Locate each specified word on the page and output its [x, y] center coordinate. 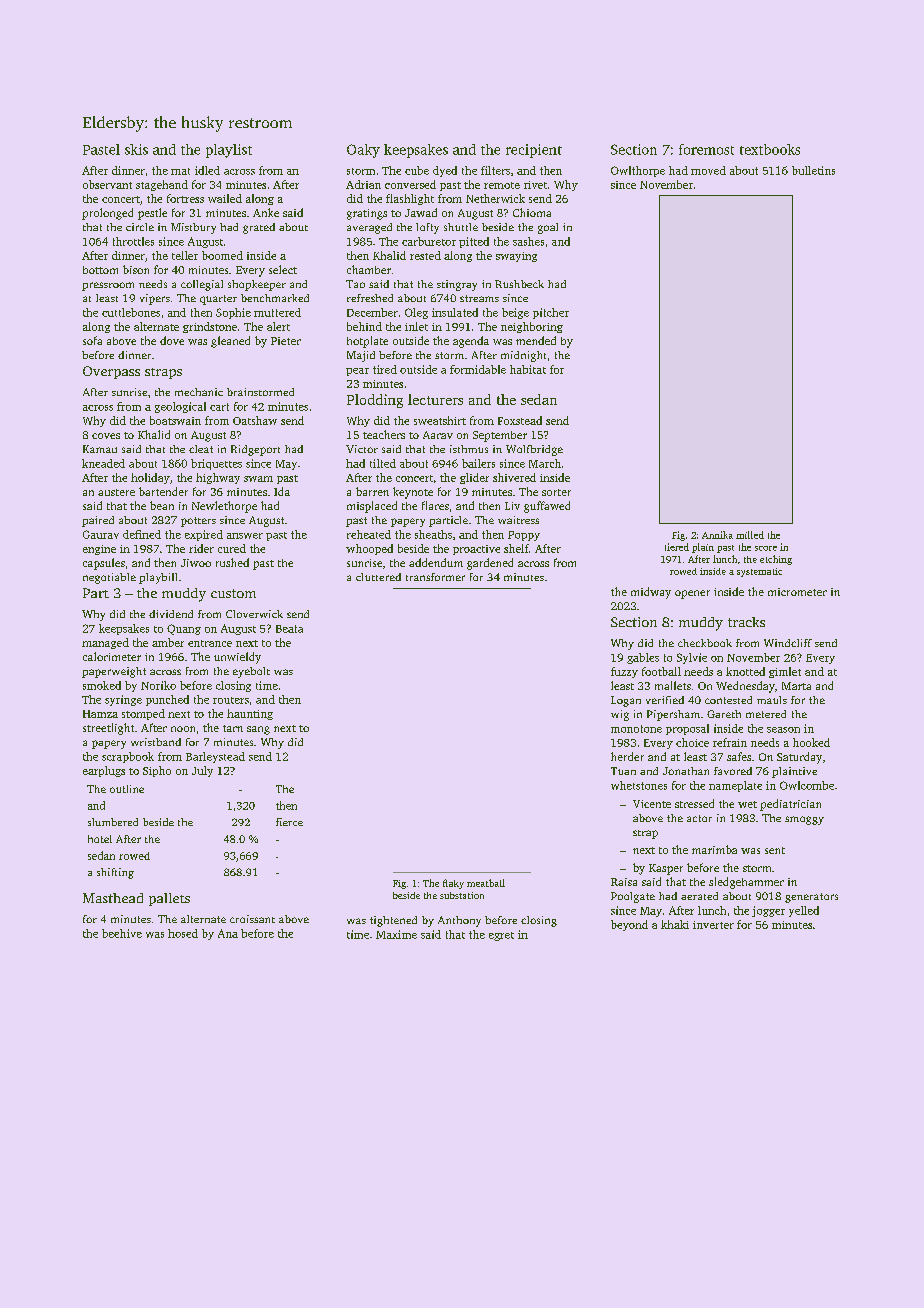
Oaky [363, 151]
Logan [626, 701]
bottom [100, 270]
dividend [171, 614]
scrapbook [128, 757]
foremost [706, 149]
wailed [225, 198]
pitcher [551, 313]
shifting [115, 873]
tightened [393, 921]
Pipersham [673, 715]
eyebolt [251, 672]
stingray [457, 285]
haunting [250, 714]
